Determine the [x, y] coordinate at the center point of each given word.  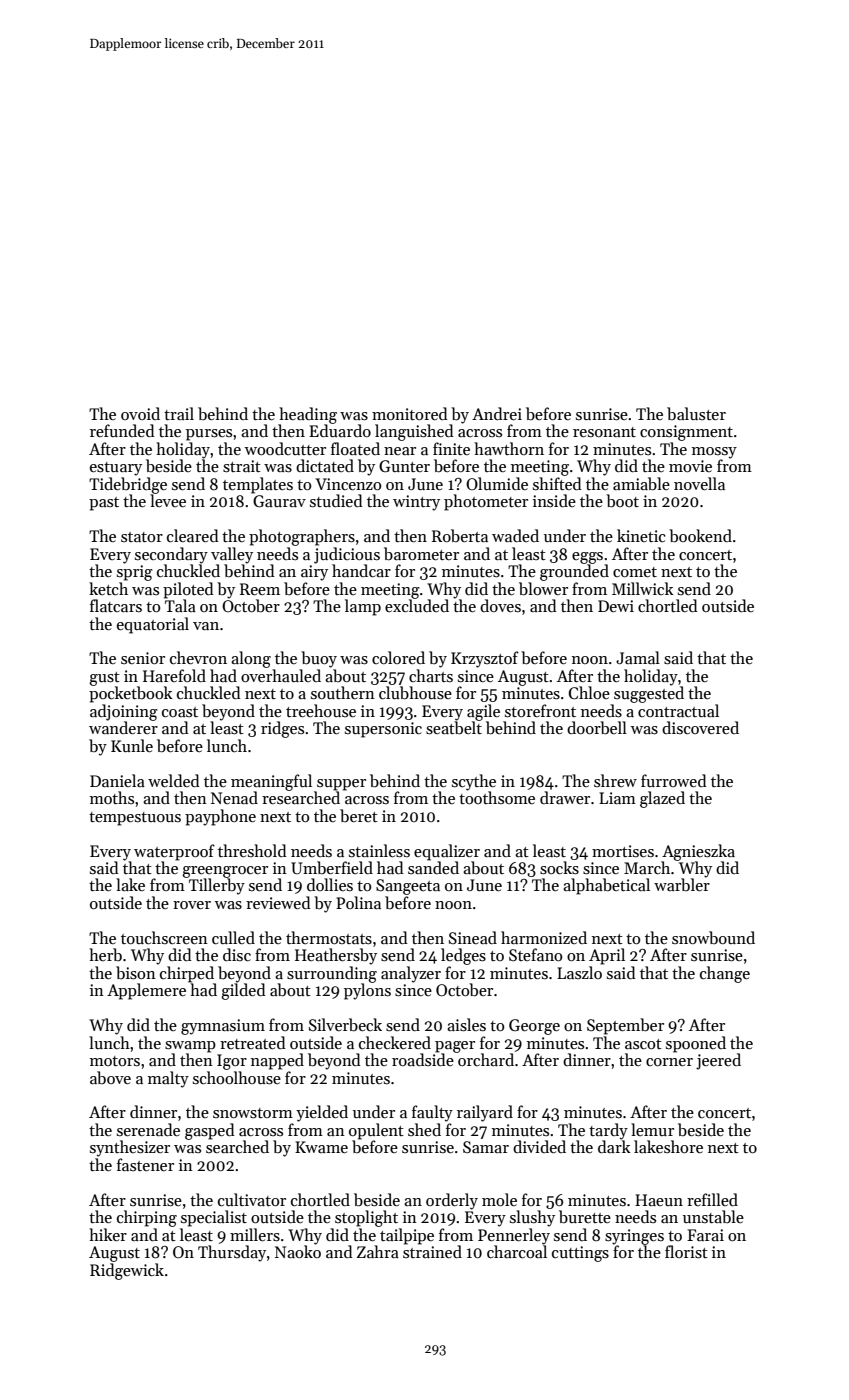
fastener [145, 1164]
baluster [696, 413]
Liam [617, 798]
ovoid [140, 413]
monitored [410, 413]
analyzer [411, 974]
